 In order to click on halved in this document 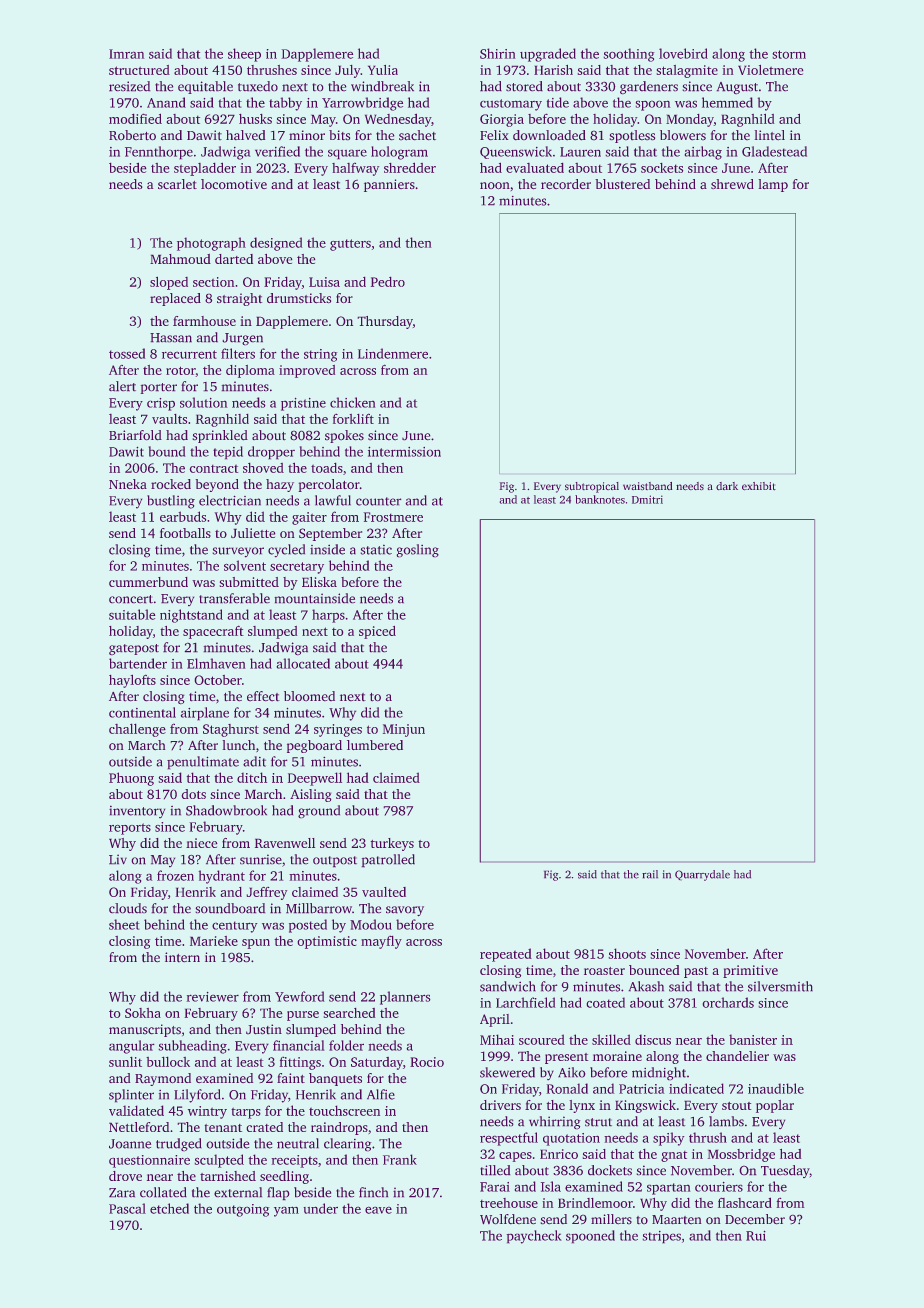, I will do `click(246, 135)`.
